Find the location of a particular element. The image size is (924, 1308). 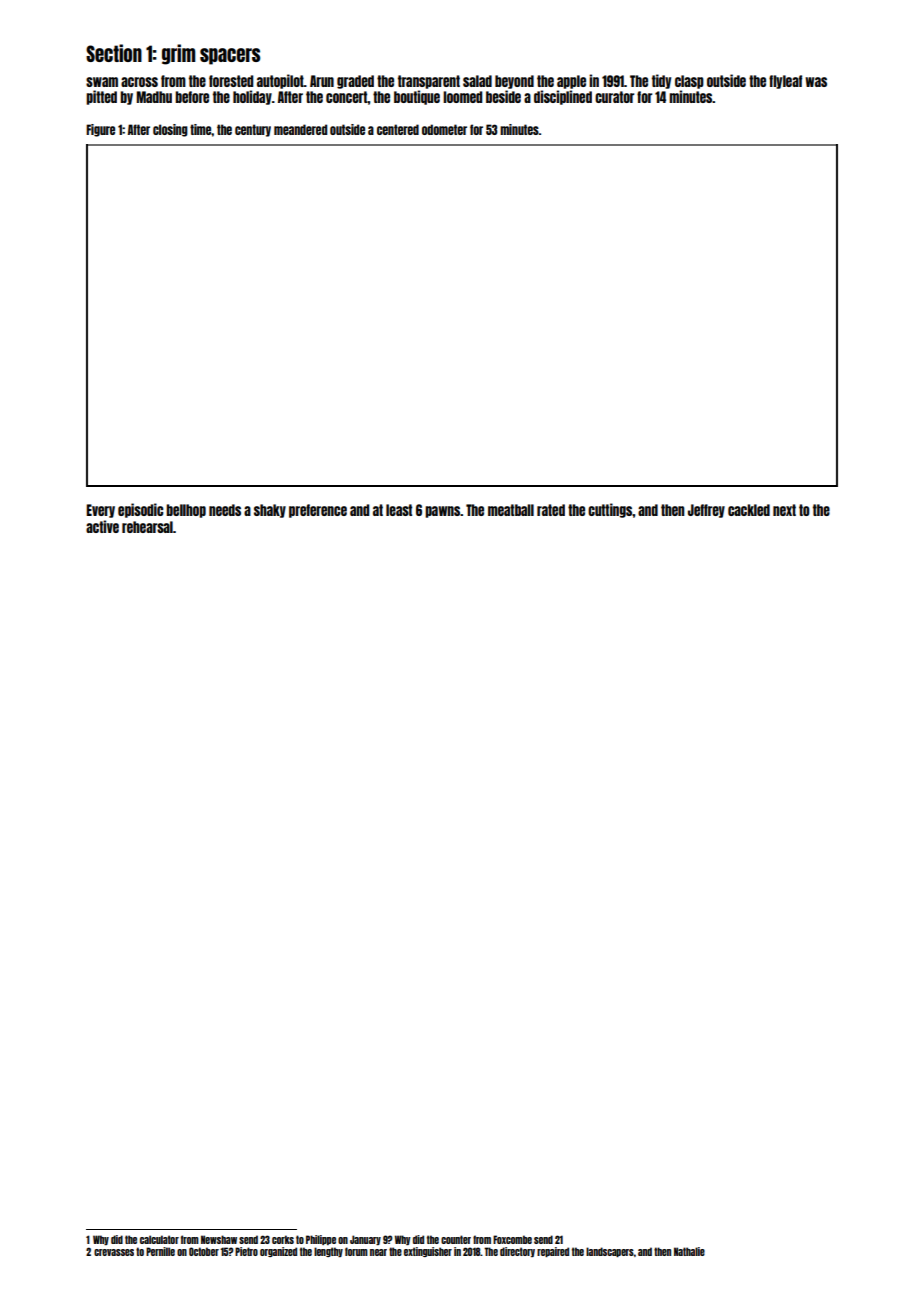

counter is located at coordinates (456, 1239).
